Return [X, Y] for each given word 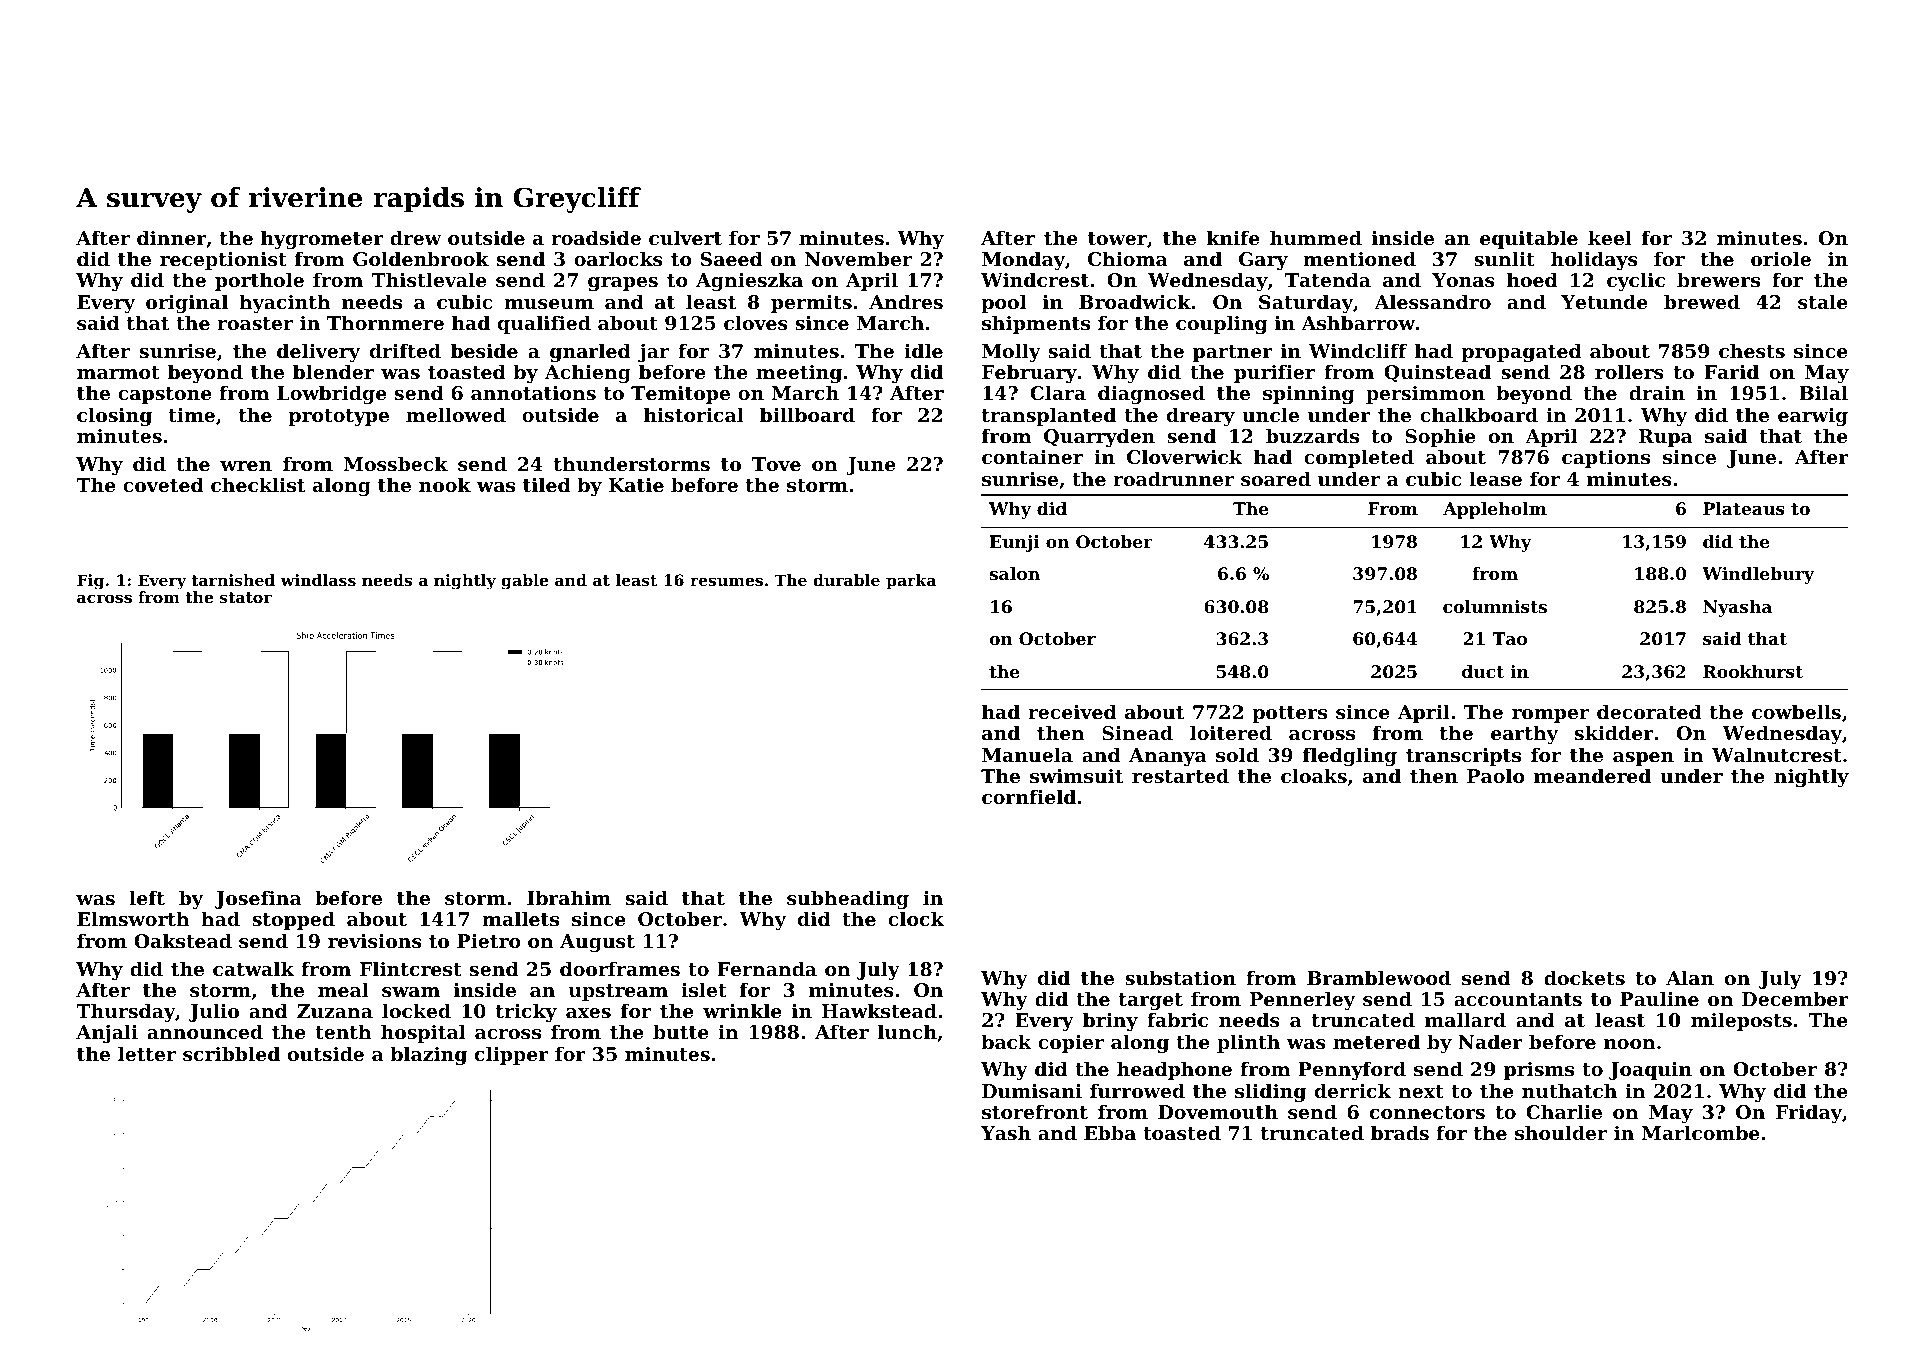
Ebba [1110, 1132]
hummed [1316, 237]
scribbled [231, 1054]
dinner [171, 237]
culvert [685, 238]
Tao [1509, 638]
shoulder [1561, 1133]
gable [524, 582]
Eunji [1015, 543]
